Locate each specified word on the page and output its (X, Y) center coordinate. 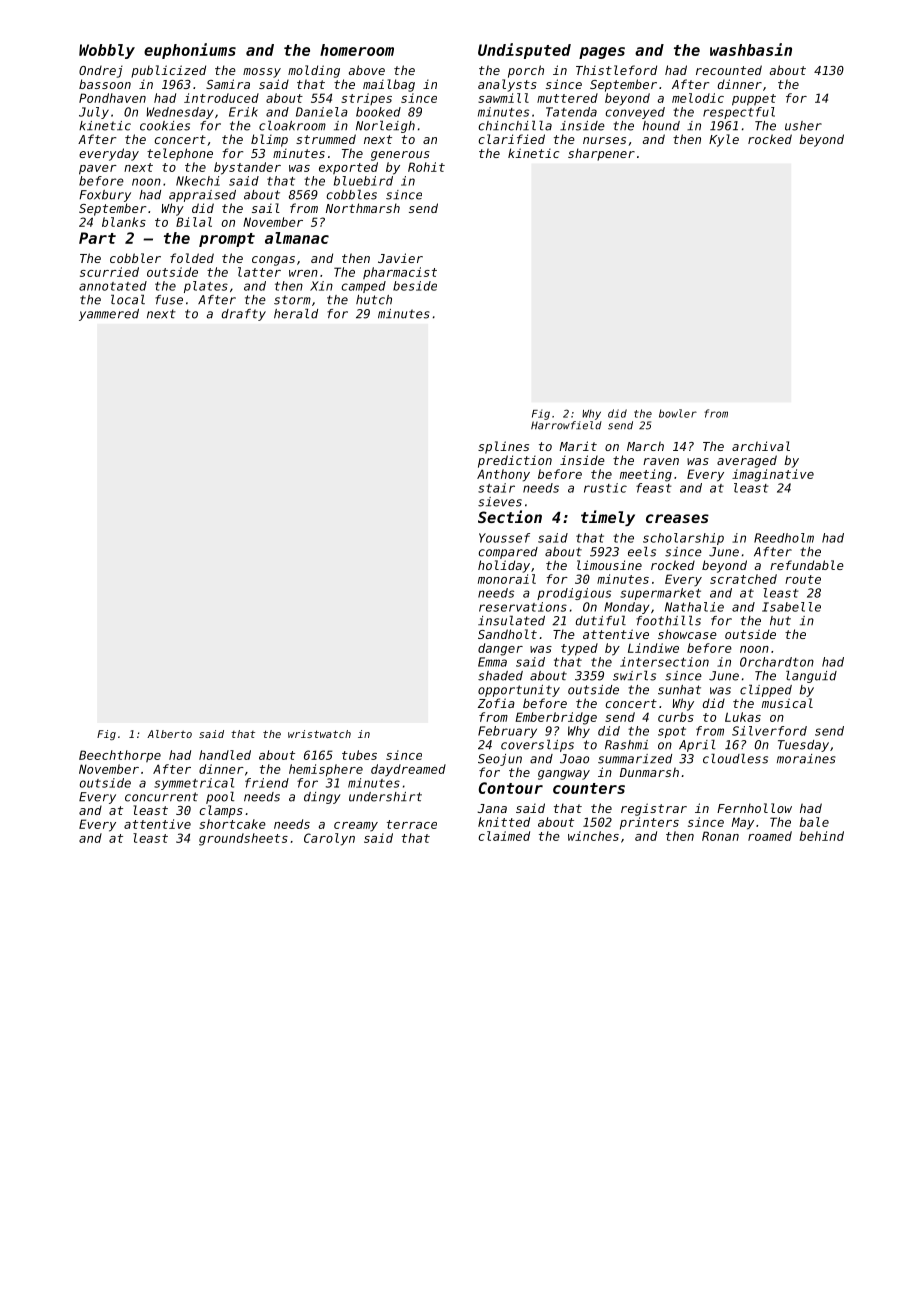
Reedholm (784, 538)
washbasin (751, 49)
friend (267, 783)
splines (503, 447)
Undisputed (524, 51)
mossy (262, 73)
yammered (109, 315)
